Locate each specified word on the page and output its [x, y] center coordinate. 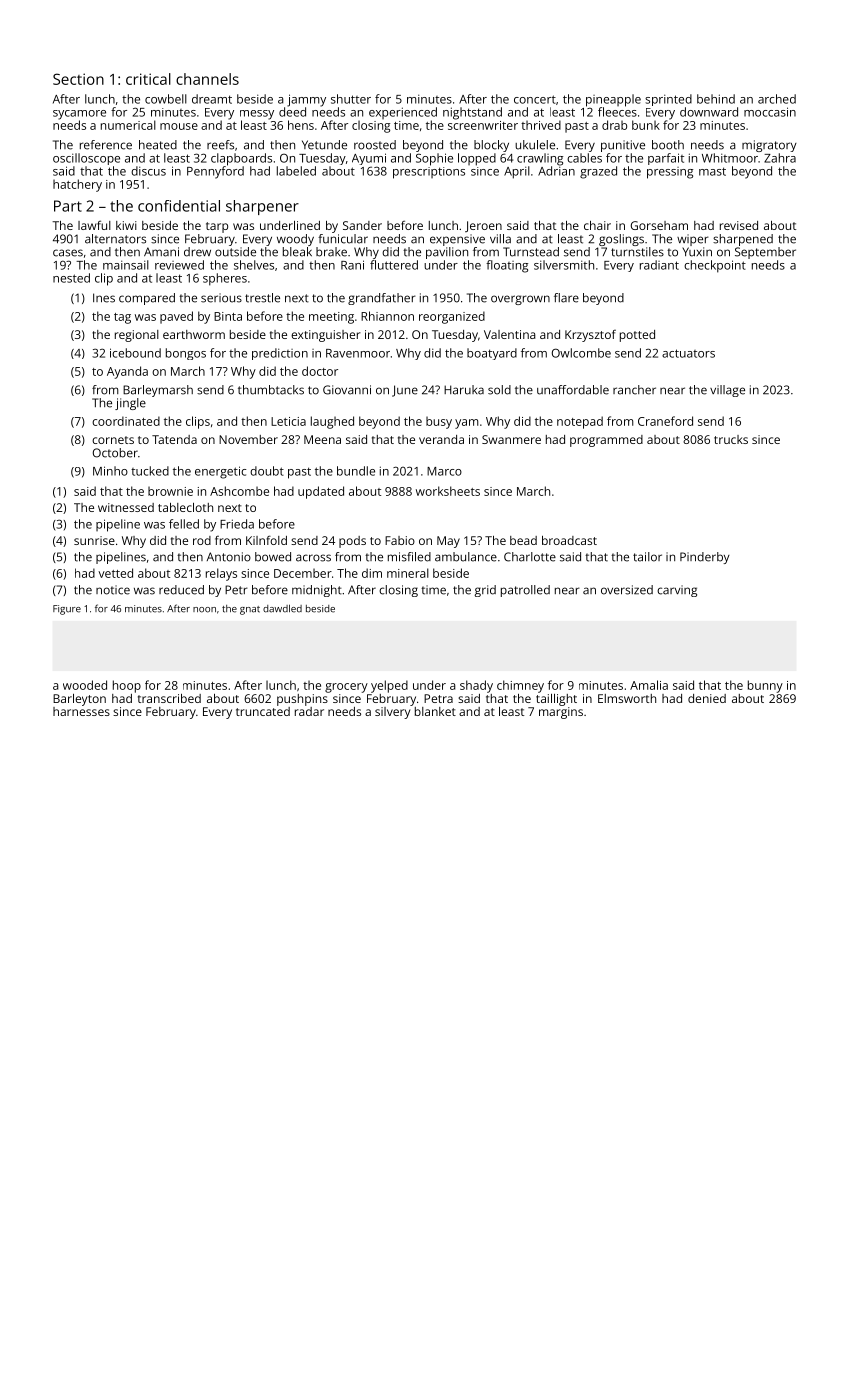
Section [78, 79]
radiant [659, 265]
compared [147, 299]
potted [637, 336]
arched [777, 99]
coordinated [126, 421]
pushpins [302, 700]
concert [535, 99]
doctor [320, 371]
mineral [408, 573]
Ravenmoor [358, 353]
